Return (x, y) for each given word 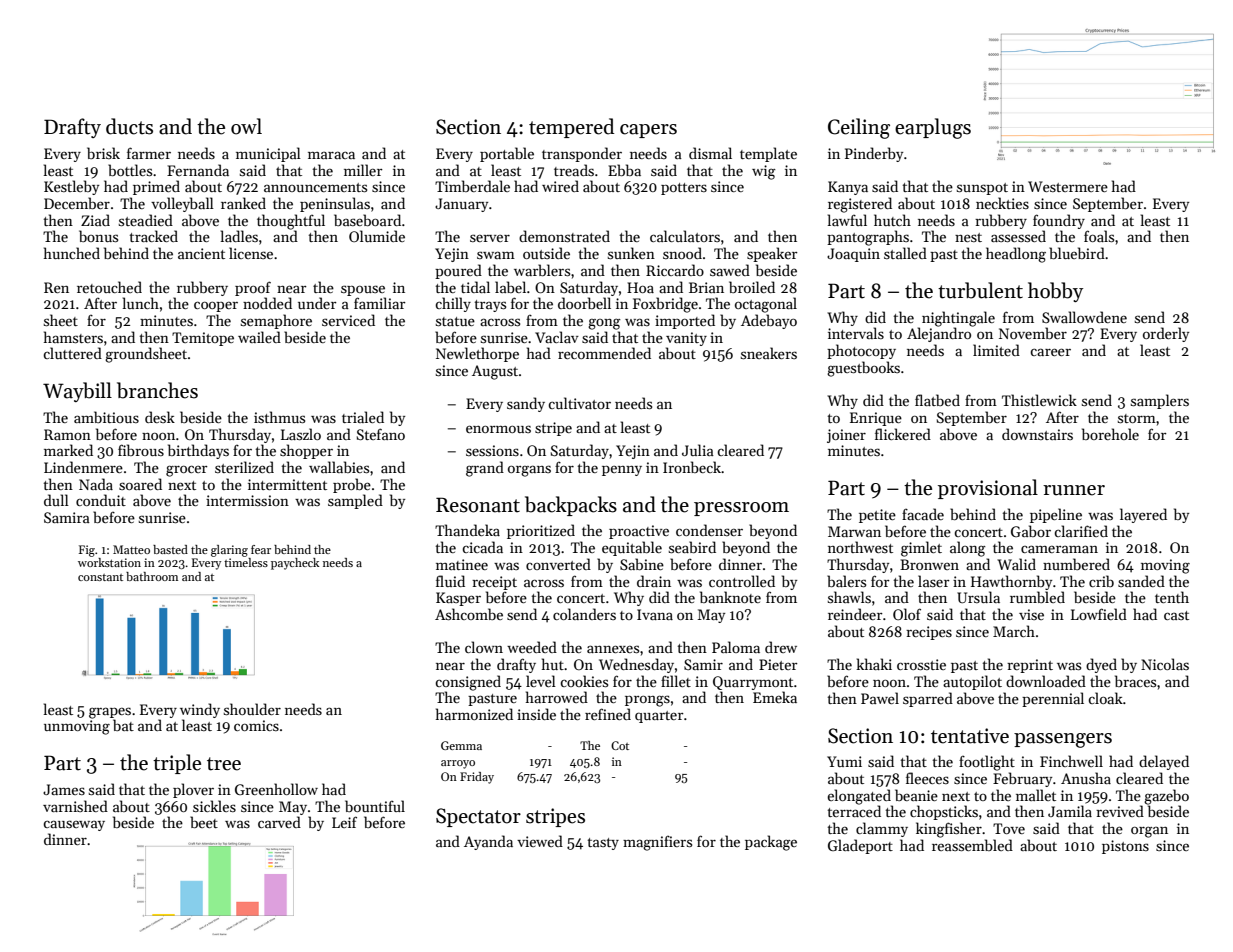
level (541, 681)
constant (100, 577)
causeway (74, 825)
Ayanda (488, 842)
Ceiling (859, 128)
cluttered (72, 353)
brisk (103, 153)
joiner (846, 436)
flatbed (937, 400)
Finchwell (1071, 761)
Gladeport (860, 846)
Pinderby (874, 154)
